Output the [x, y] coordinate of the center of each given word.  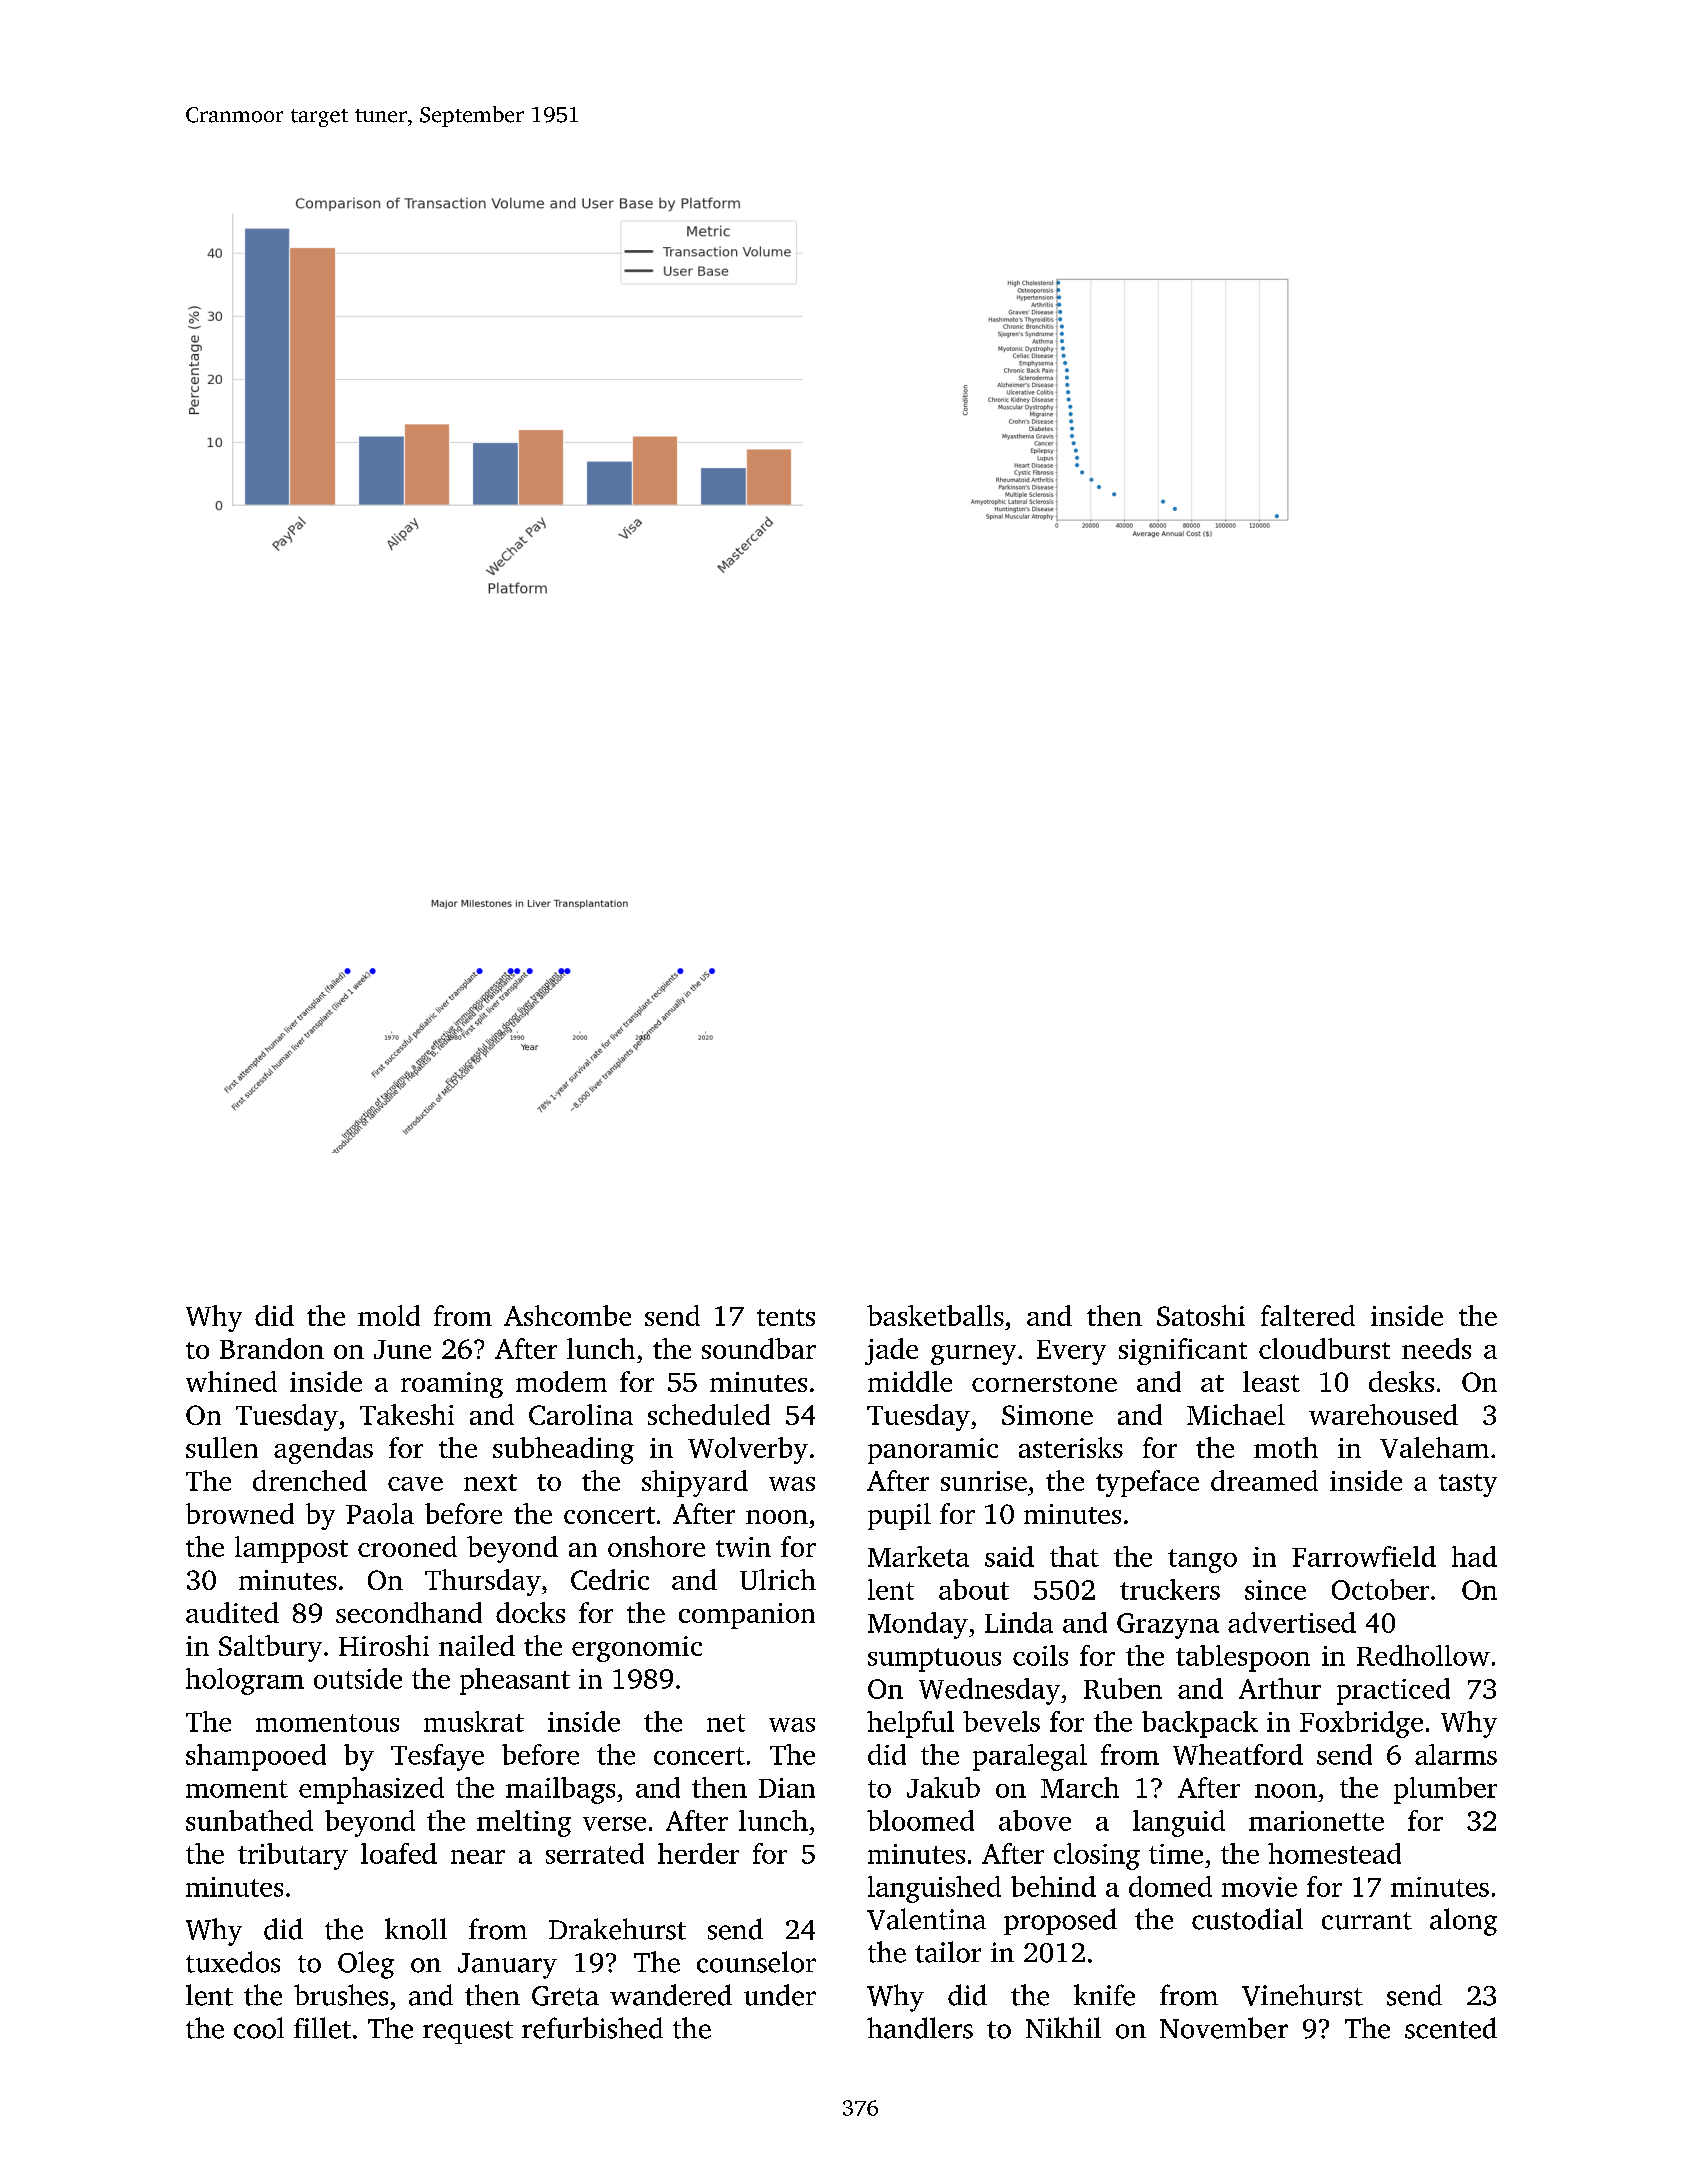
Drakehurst [617, 1929]
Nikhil [1063, 2027]
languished [934, 1889]
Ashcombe [567, 1315]
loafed [399, 1853]
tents [786, 1317]
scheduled [709, 1414]
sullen [222, 1447]
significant [1183, 1351]
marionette [1316, 1821]
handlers [920, 2028]
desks [1401, 1381]
